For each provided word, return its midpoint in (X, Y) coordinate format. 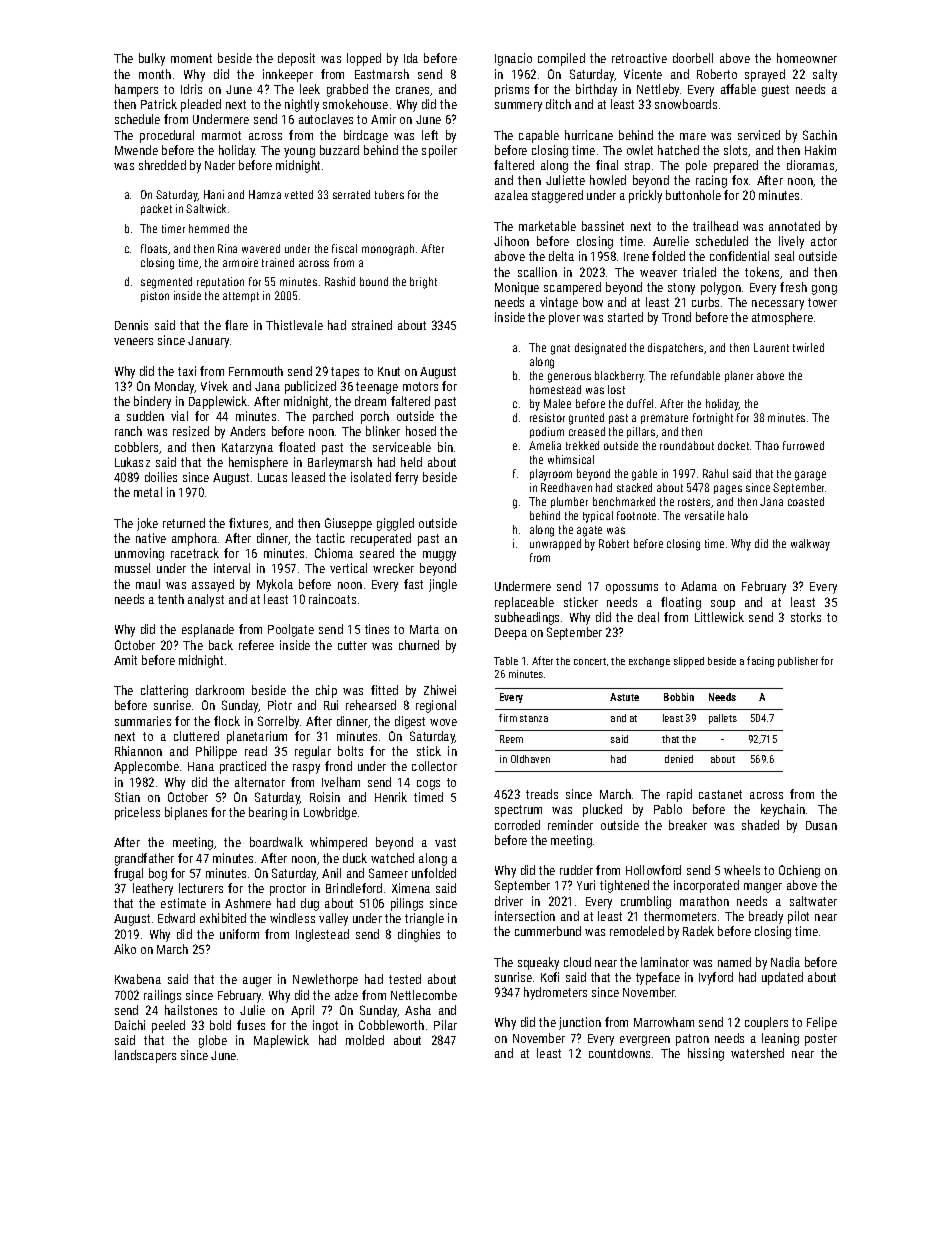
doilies (161, 477)
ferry (406, 478)
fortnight (713, 419)
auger (257, 982)
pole (696, 166)
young (299, 153)
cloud (577, 962)
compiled (561, 59)
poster (821, 1040)
